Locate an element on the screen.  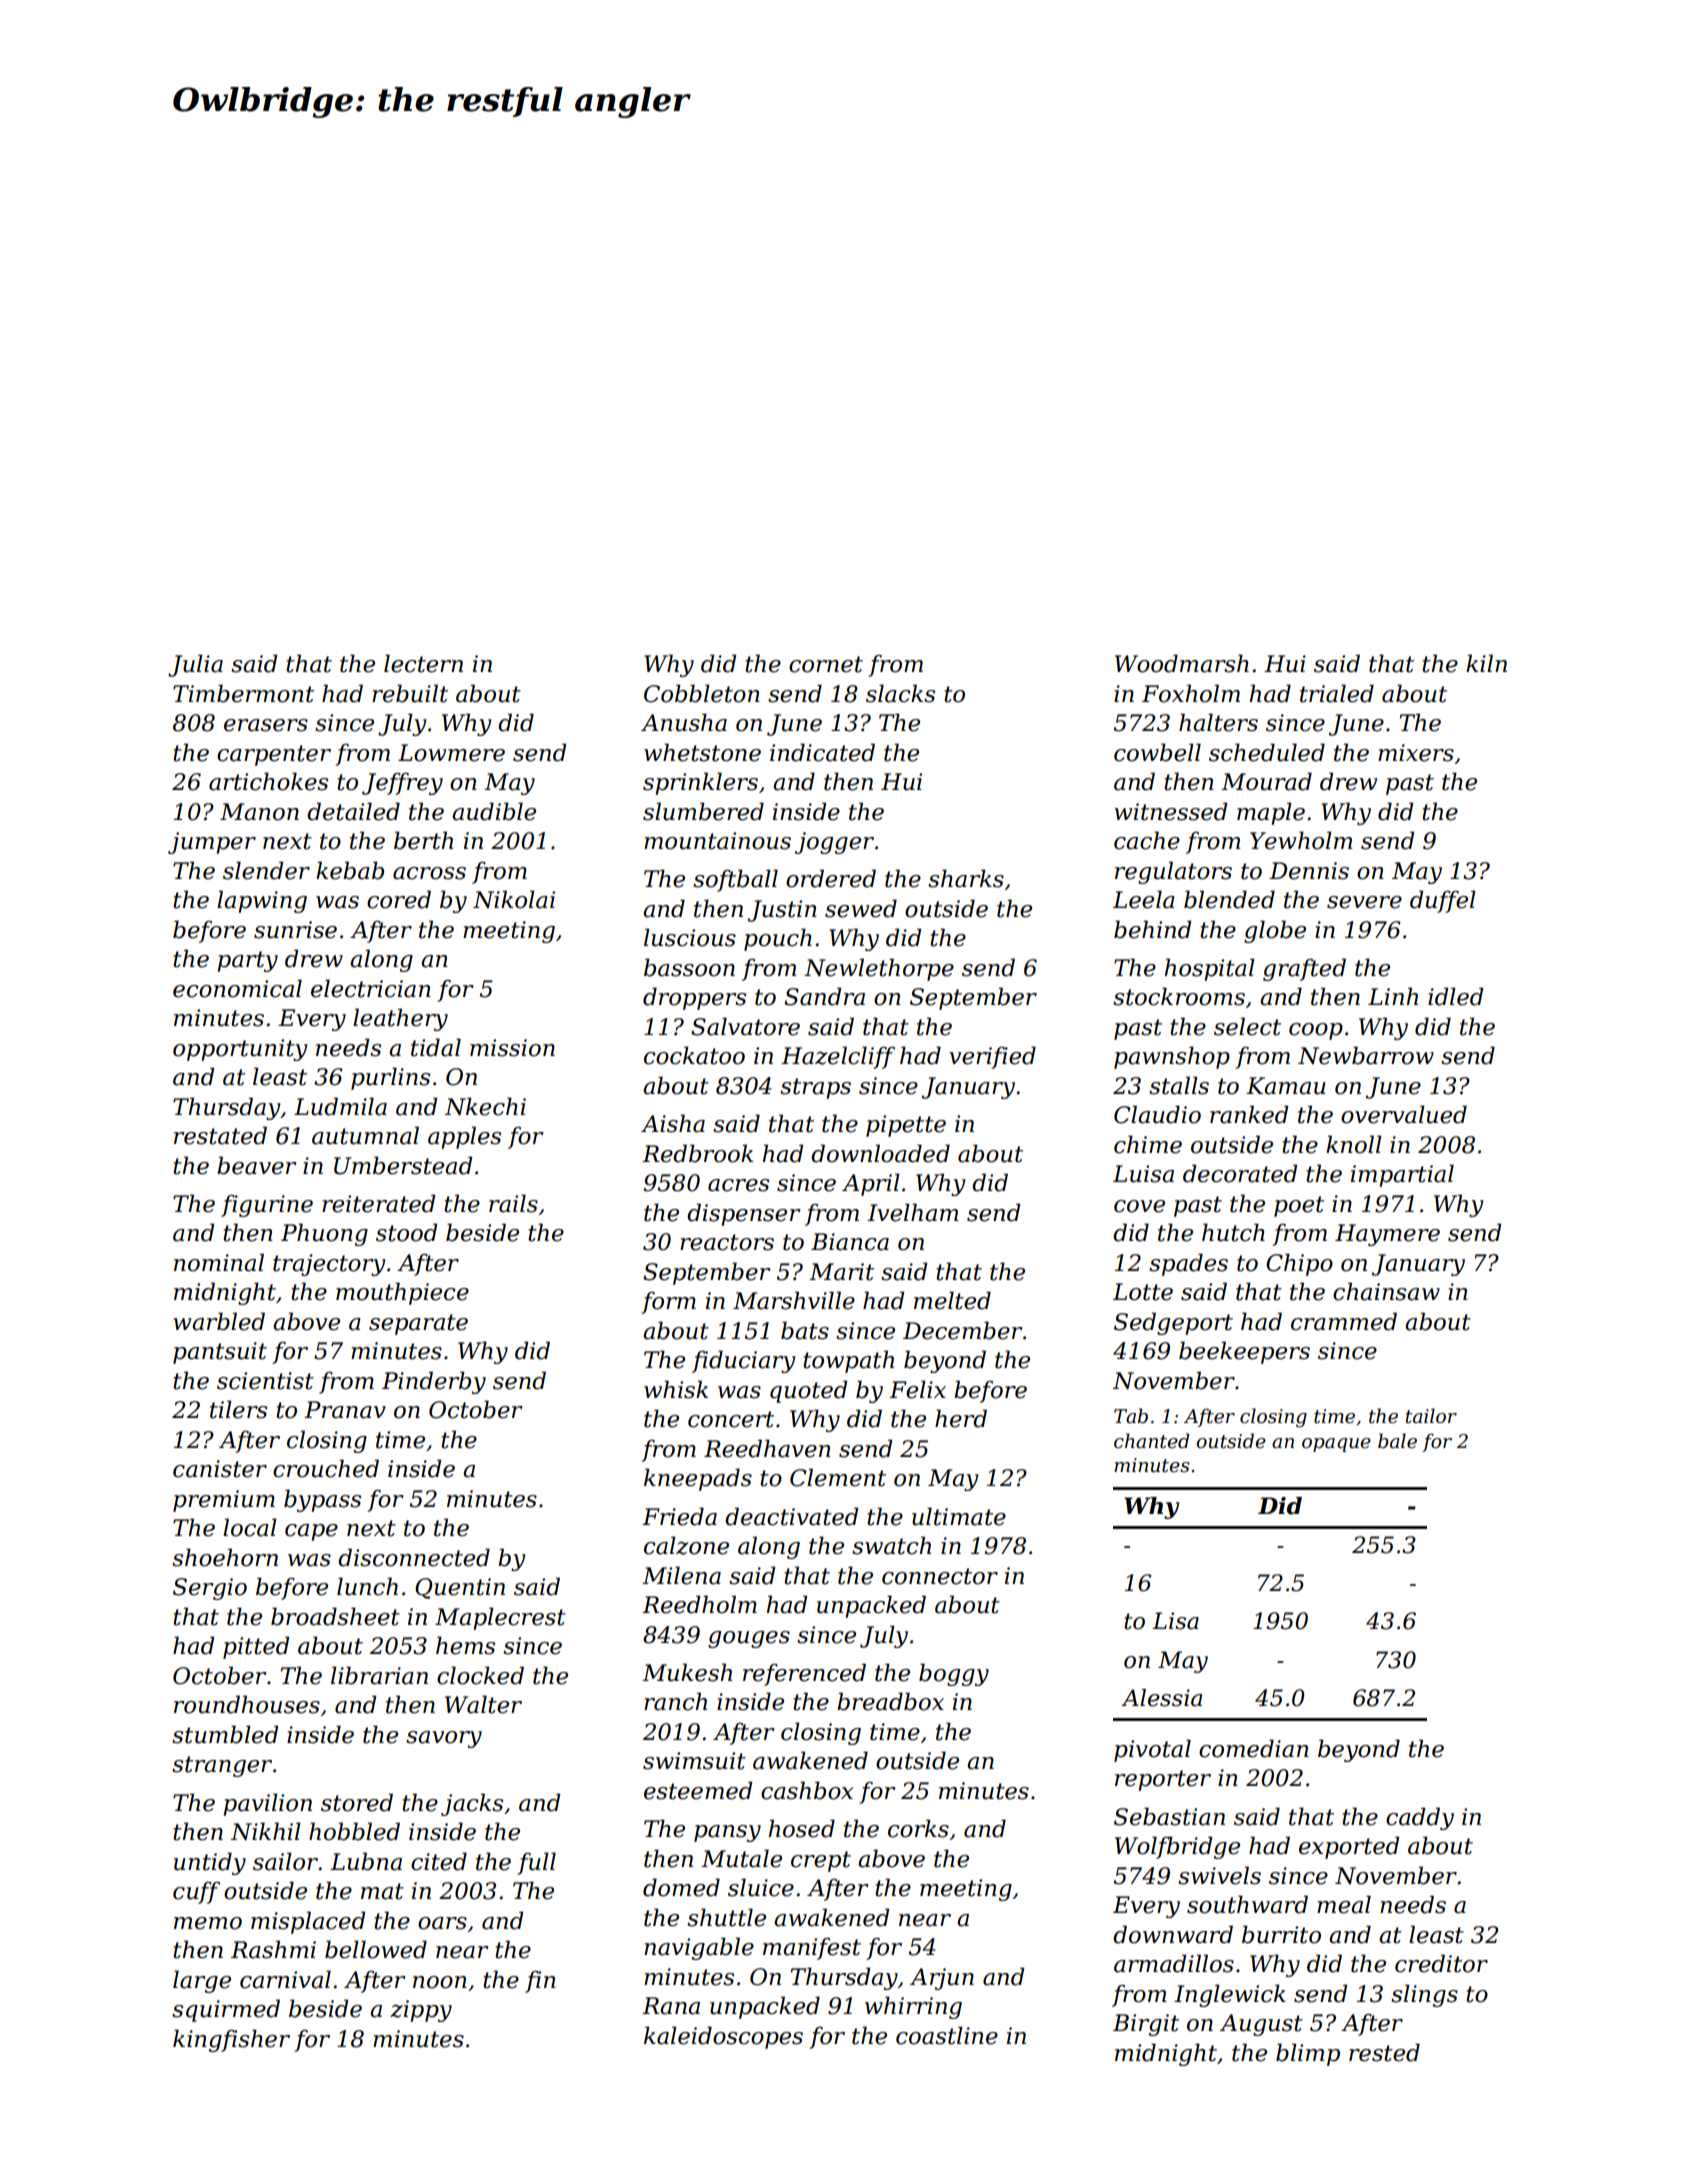
indicated is located at coordinates (822, 752).
